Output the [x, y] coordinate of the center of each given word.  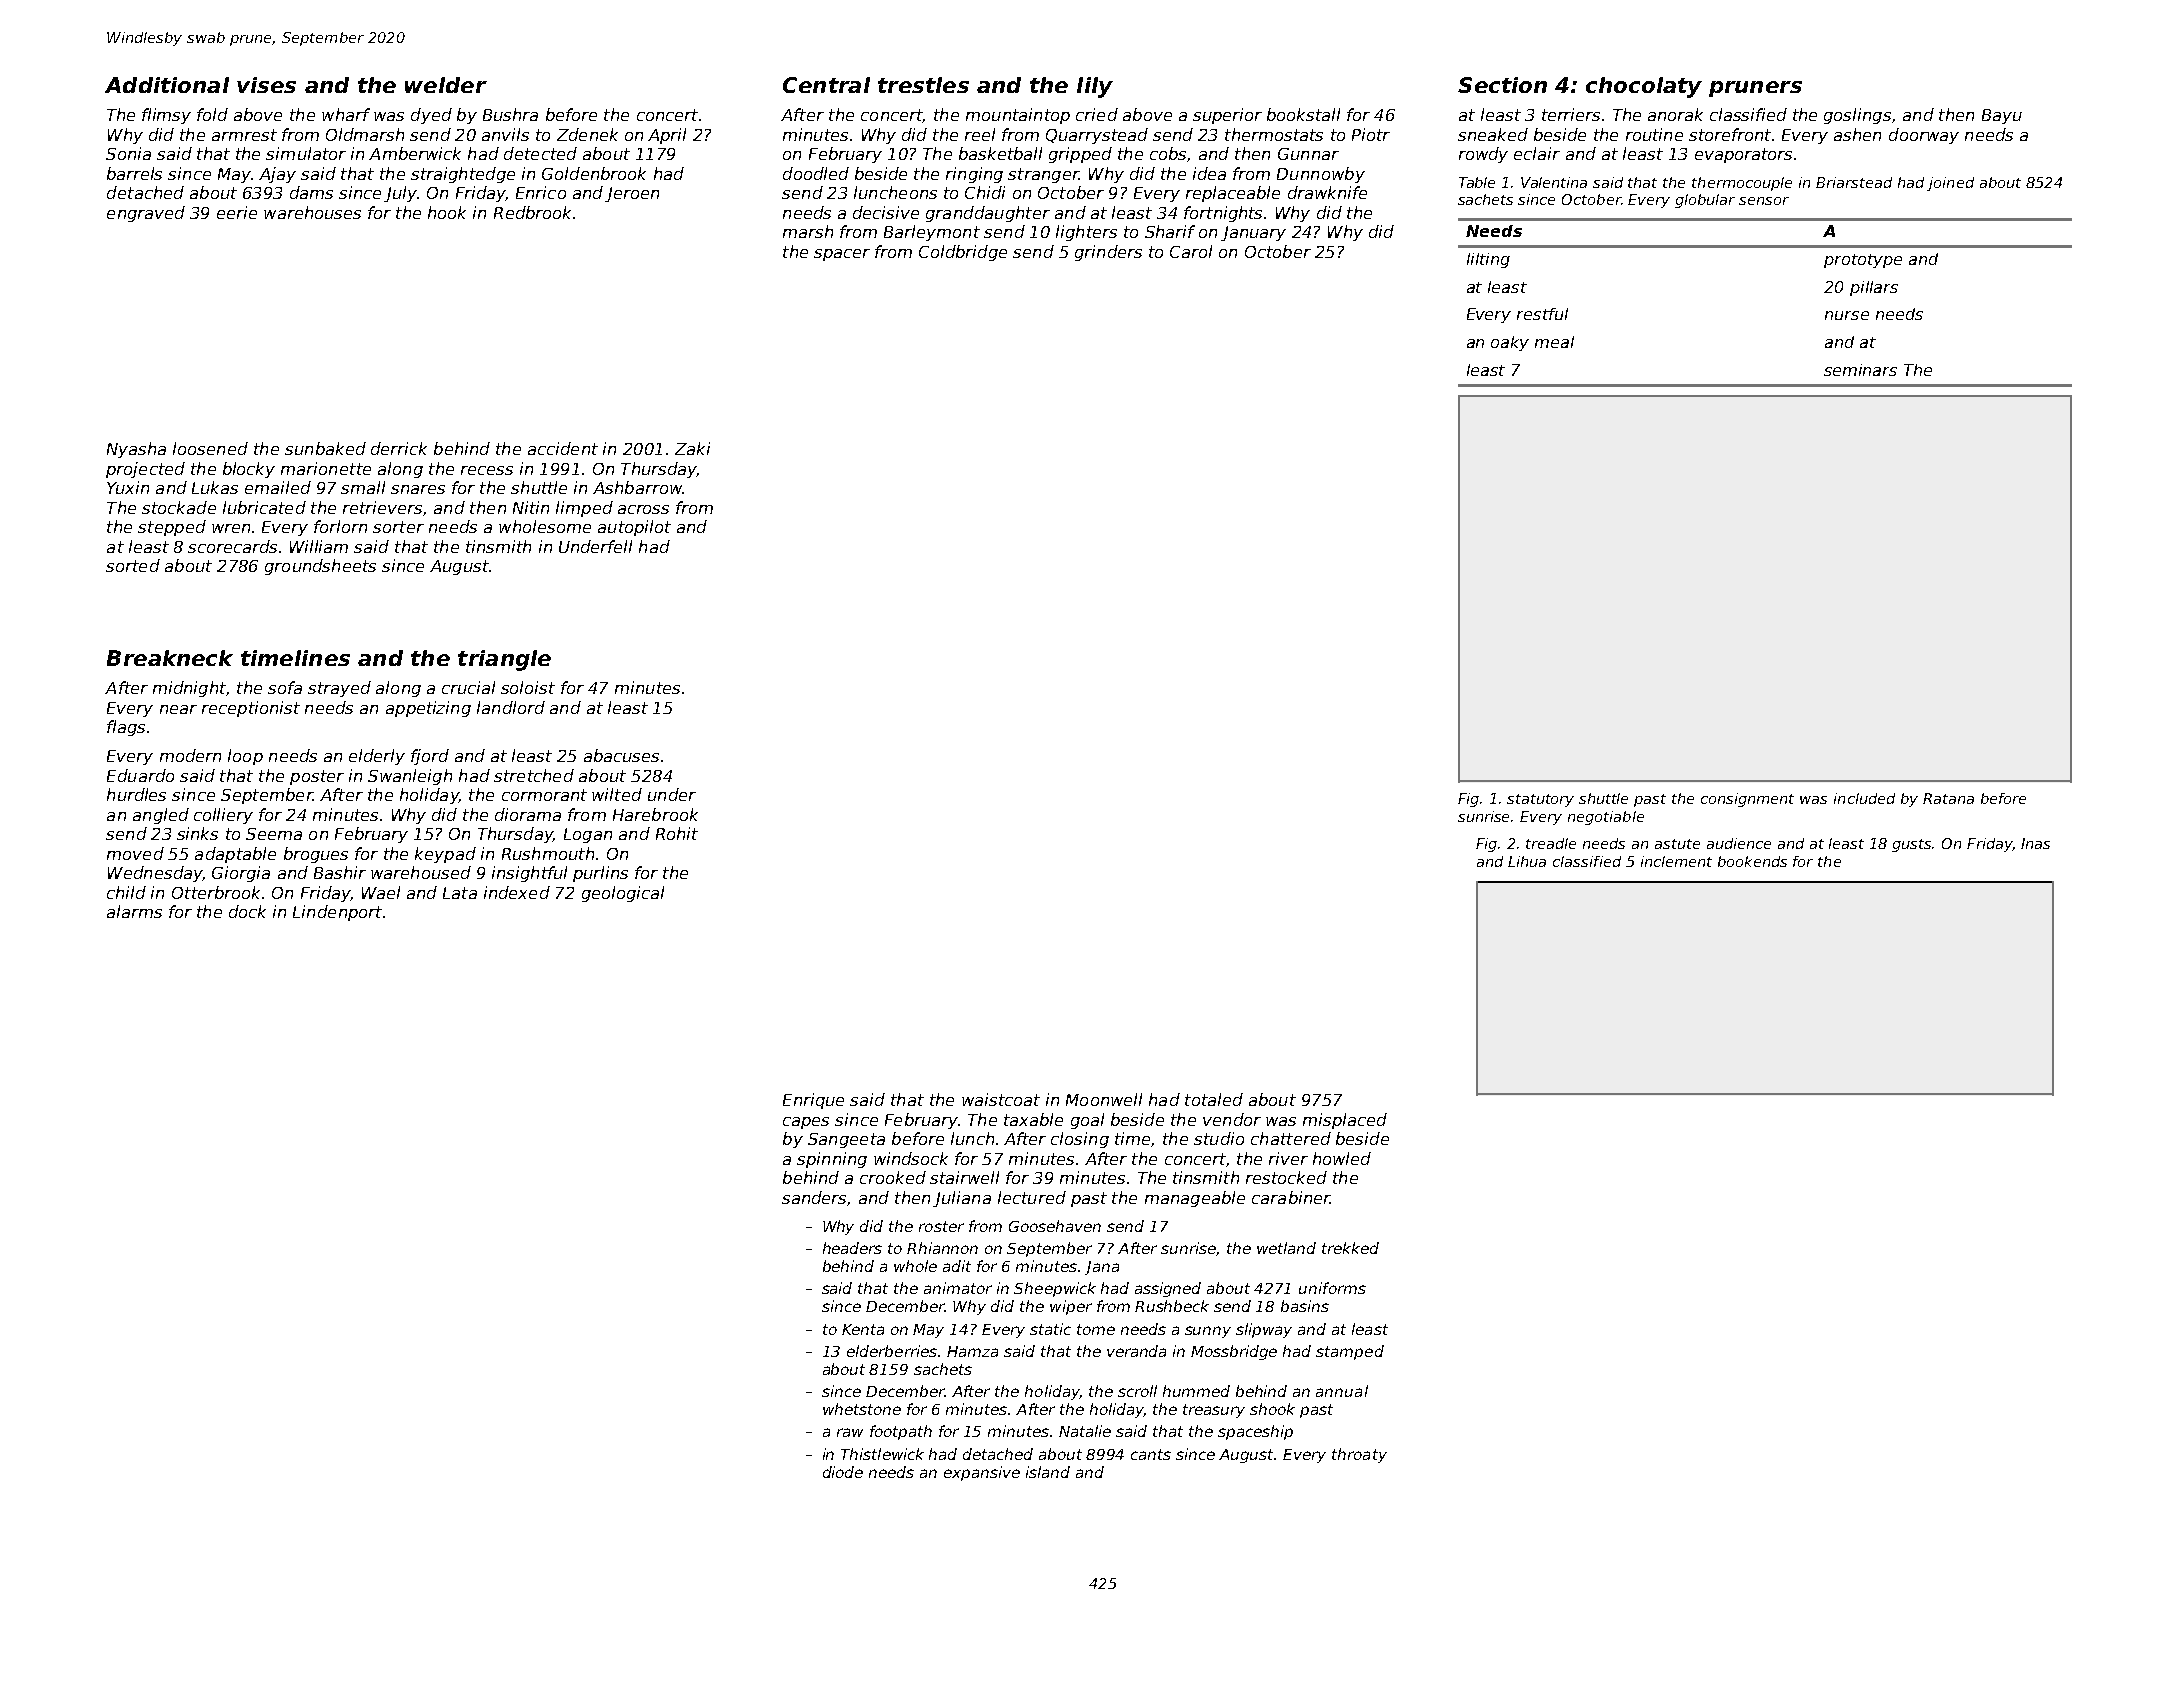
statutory [1540, 800]
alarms [134, 911]
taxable [1033, 1119]
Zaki [692, 448]
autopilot [634, 528]
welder [446, 85]
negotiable [1606, 818]
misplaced [1345, 1121]
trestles [923, 85]
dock [247, 911]
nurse [1847, 315]
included [1864, 798]
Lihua [1527, 861]
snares [418, 489]
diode [843, 1472]
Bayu [2002, 116]
